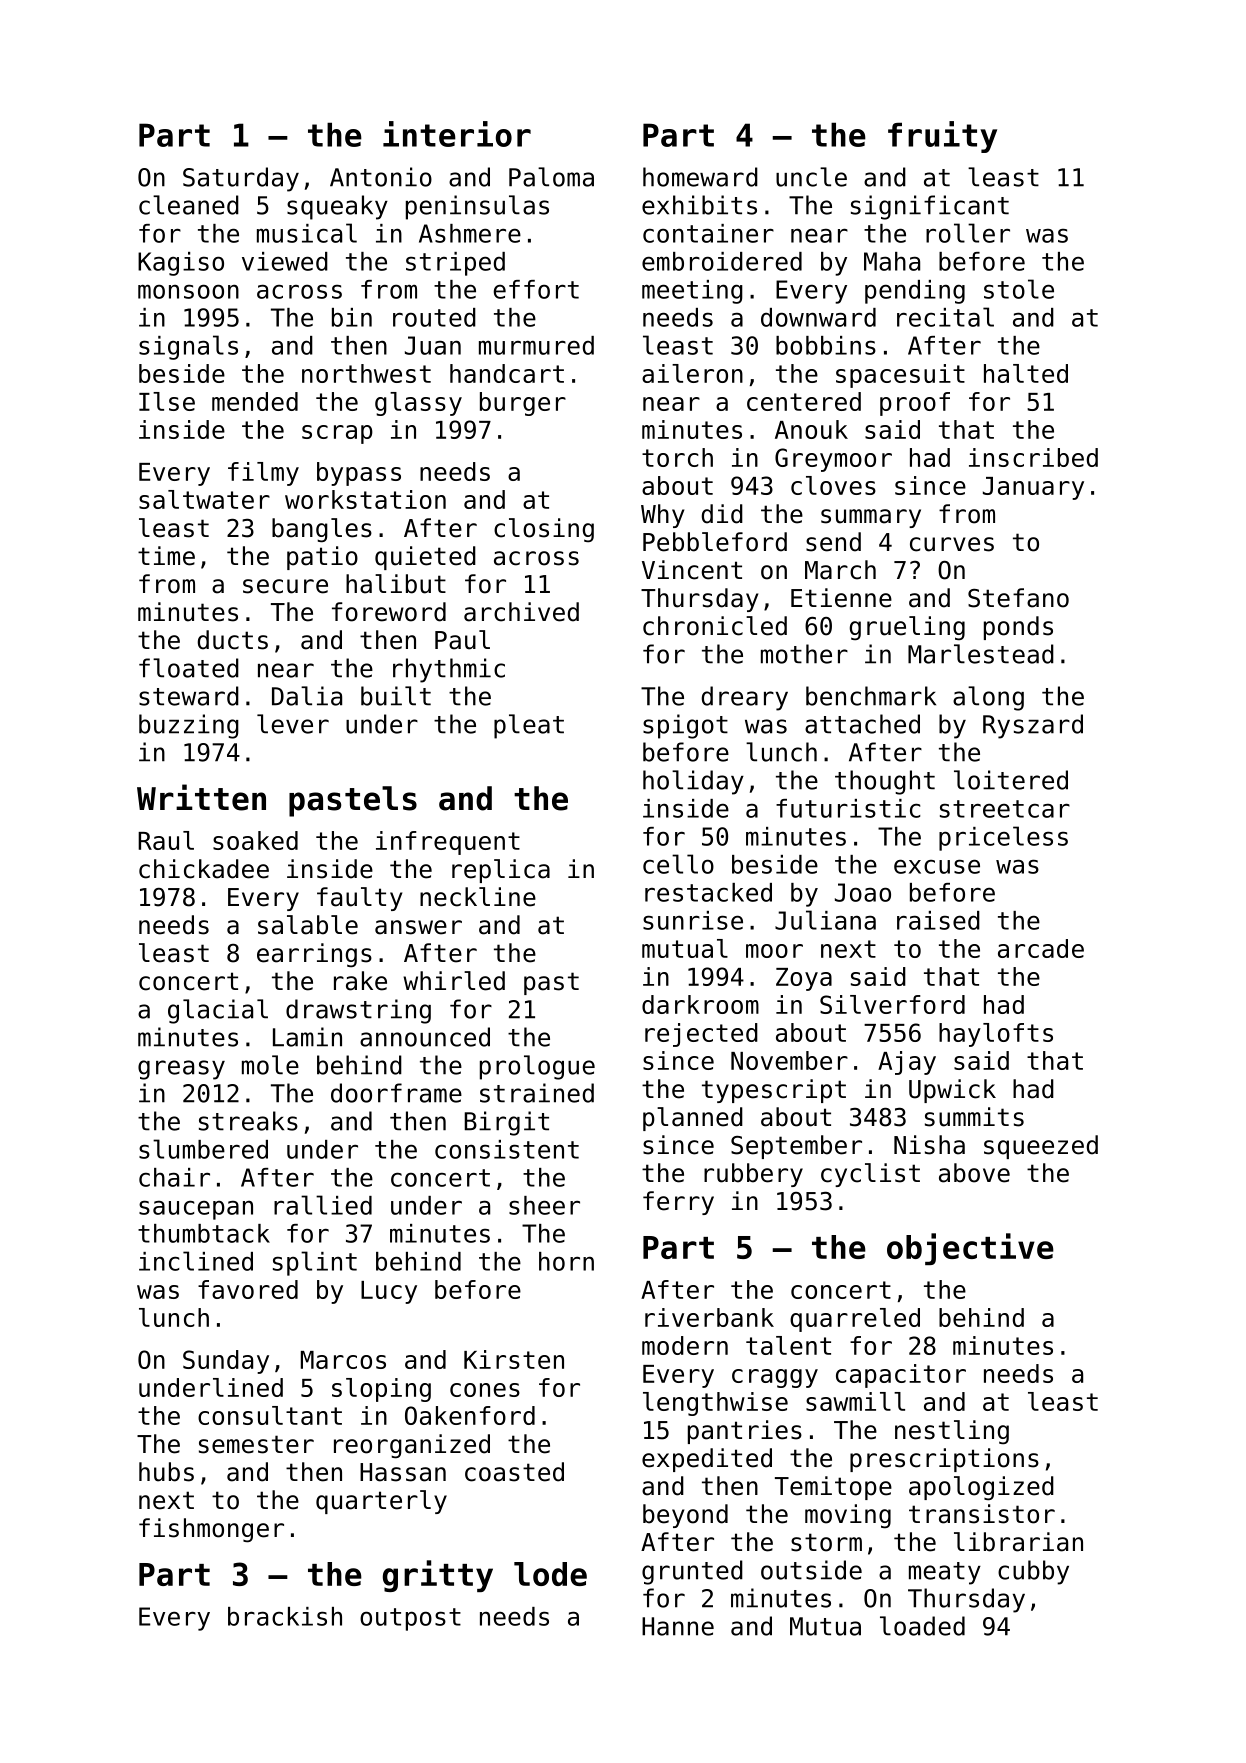  I want to click on loitered, so click(1011, 780).
